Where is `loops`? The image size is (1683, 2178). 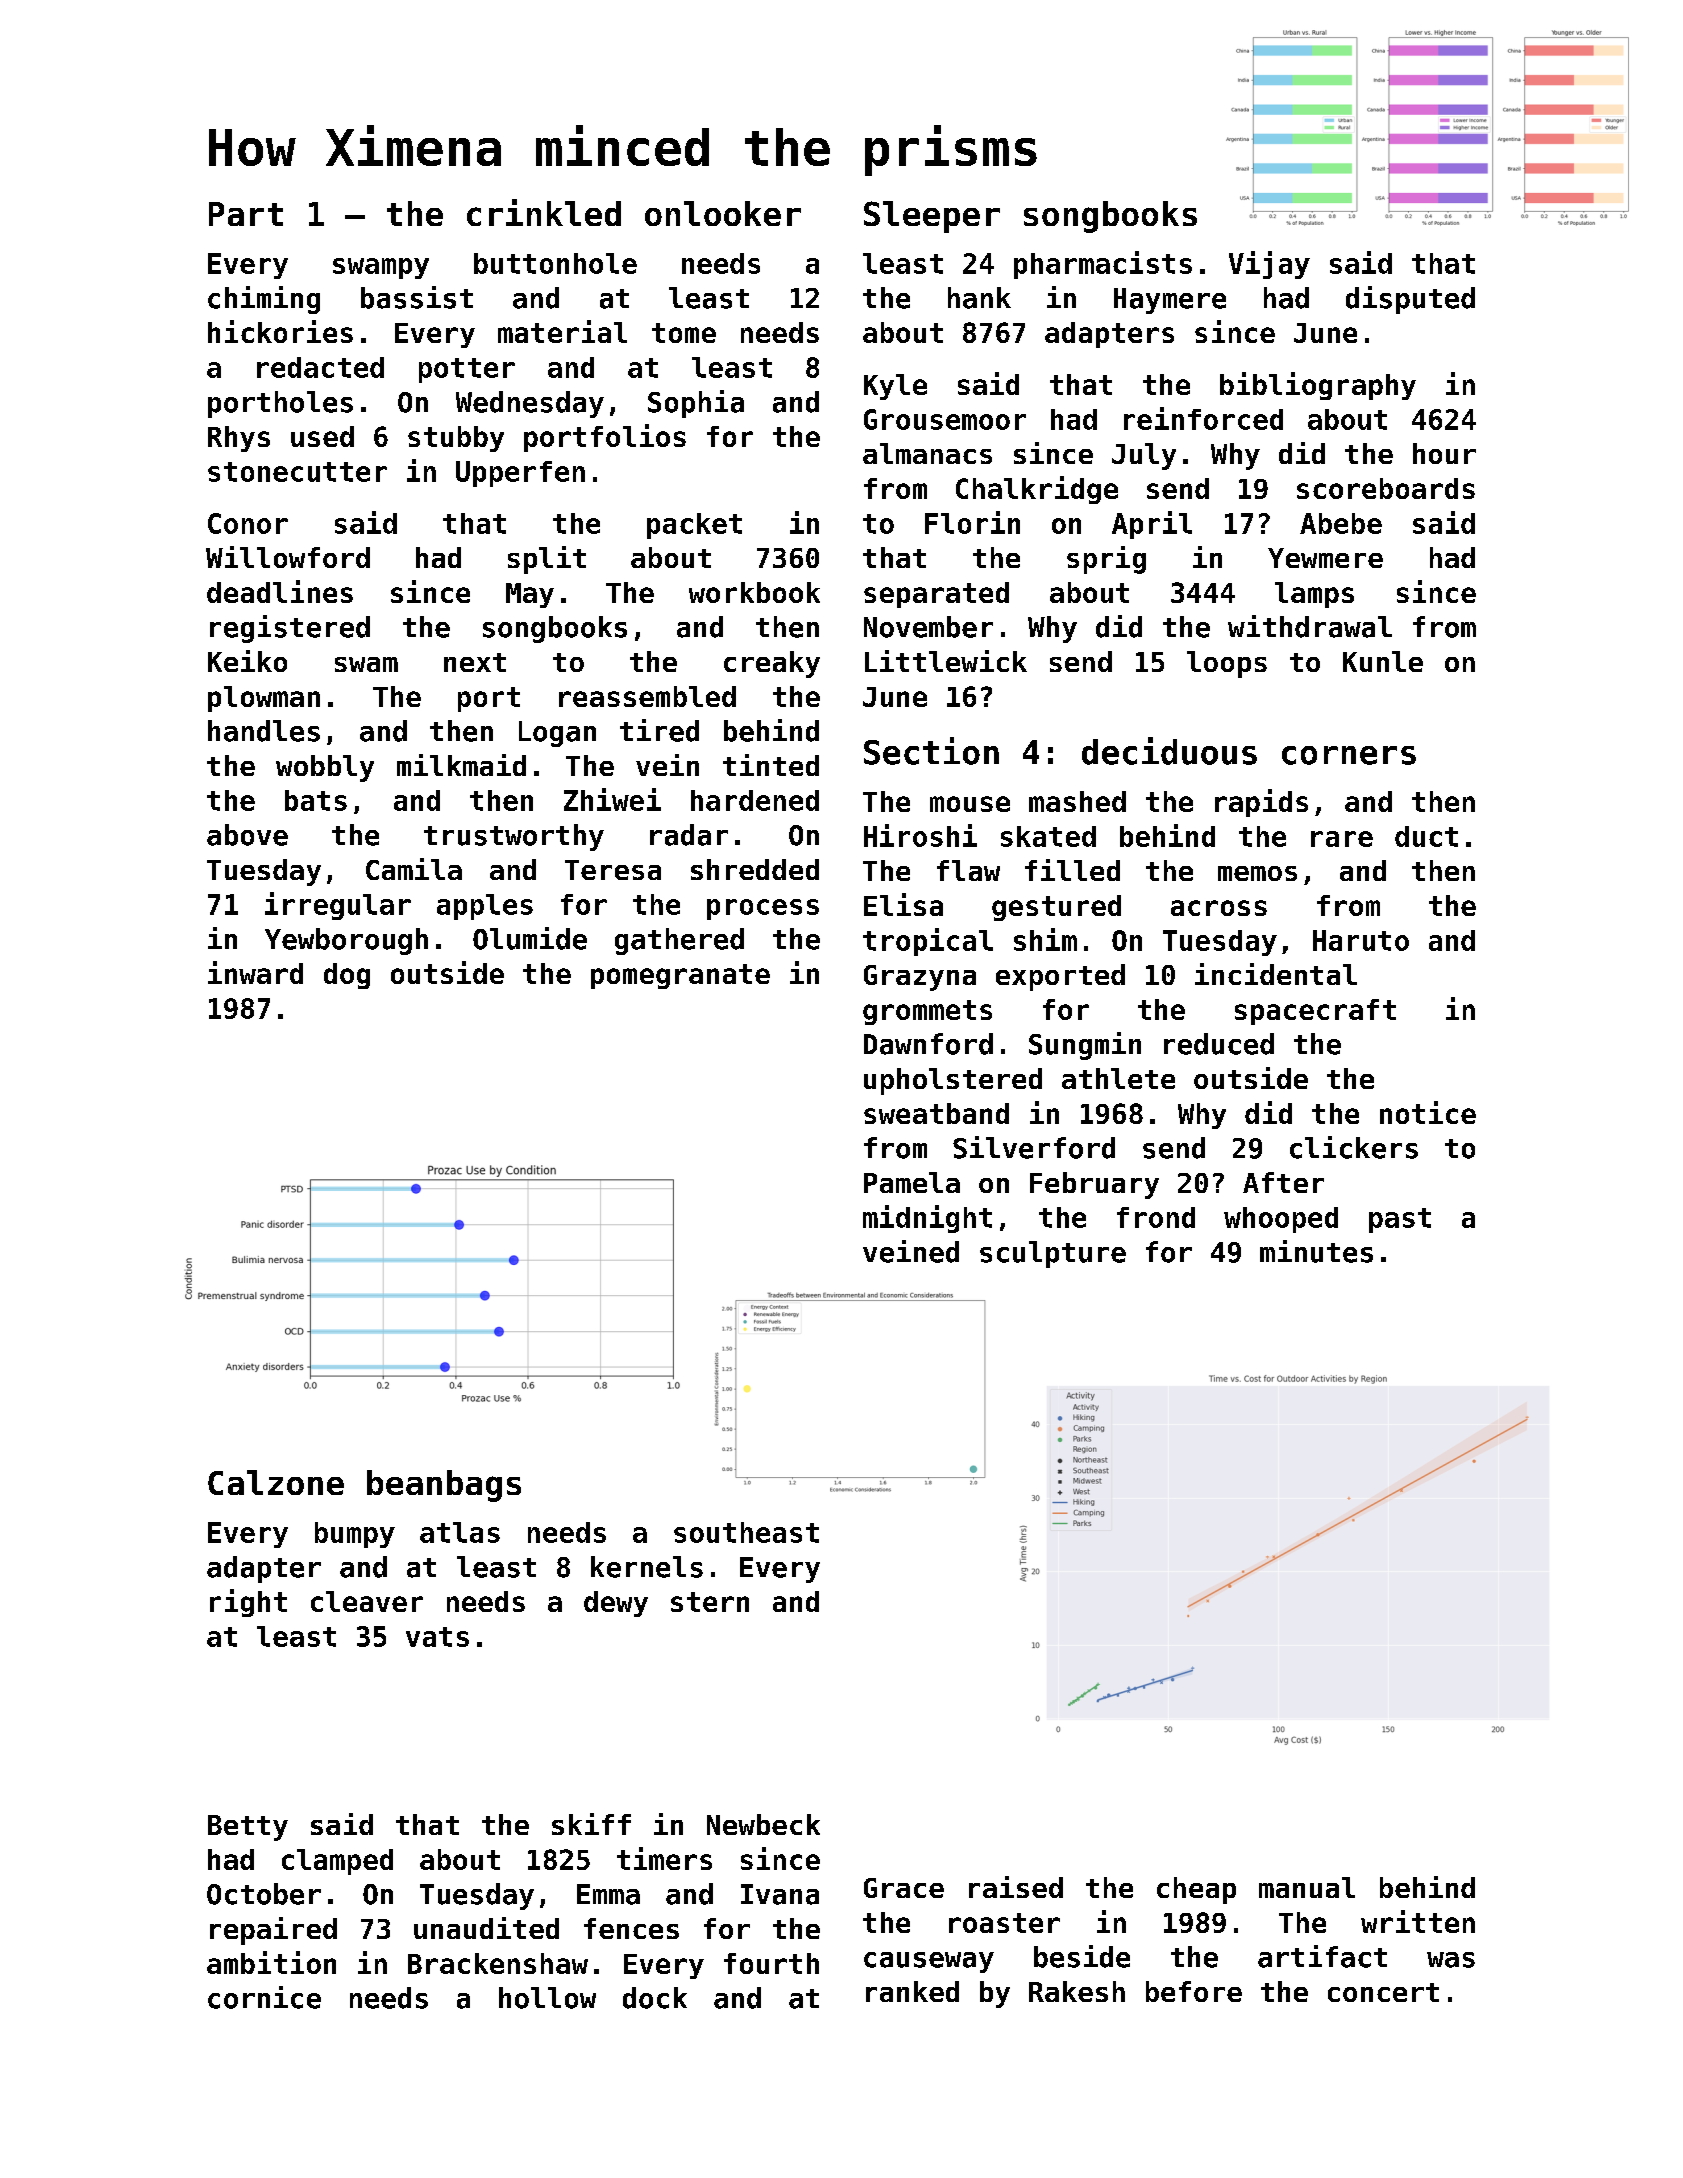 loops is located at coordinates (1227, 664).
